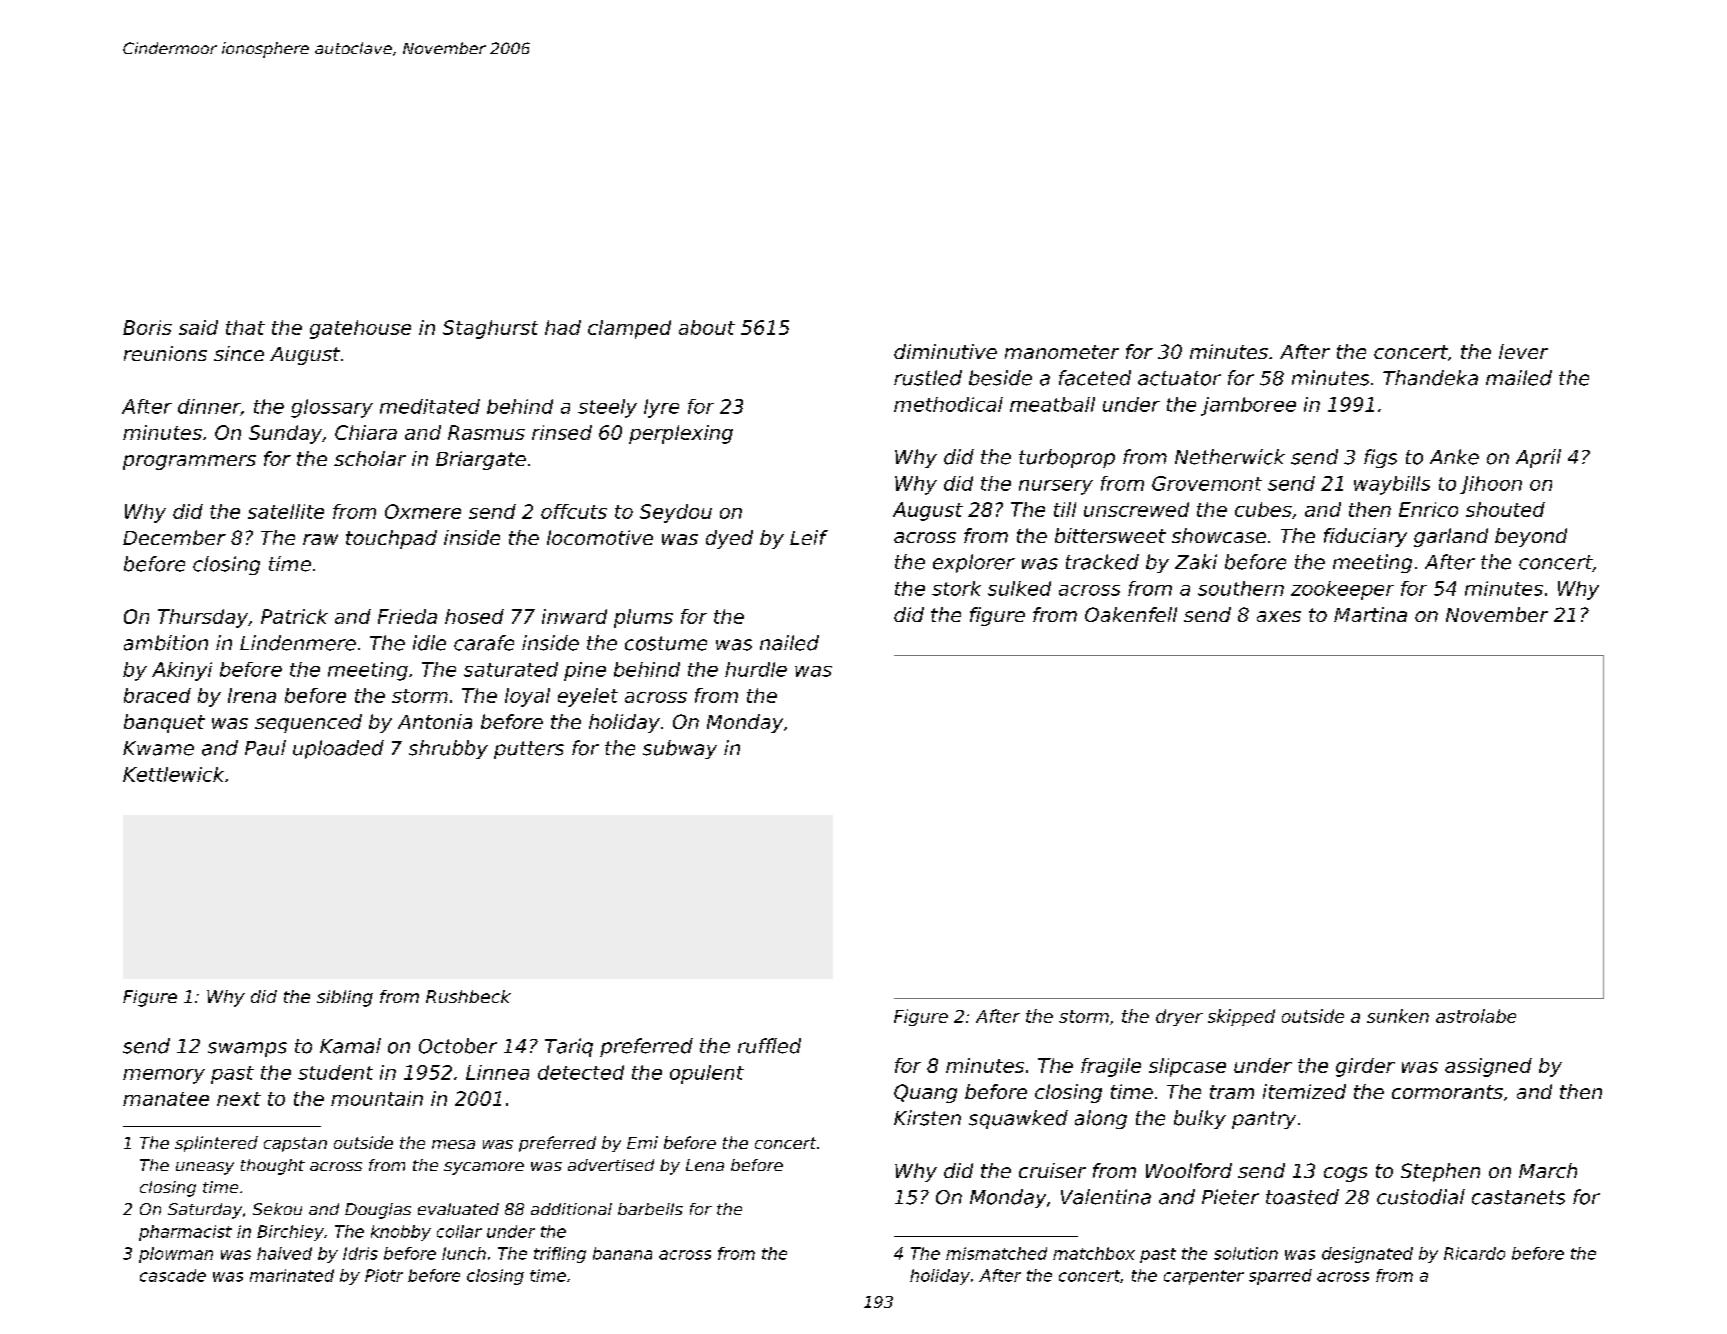 This image has height=1334, width=1727. Describe the element at coordinates (1548, 1170) in the image. I see `March` at that location.
